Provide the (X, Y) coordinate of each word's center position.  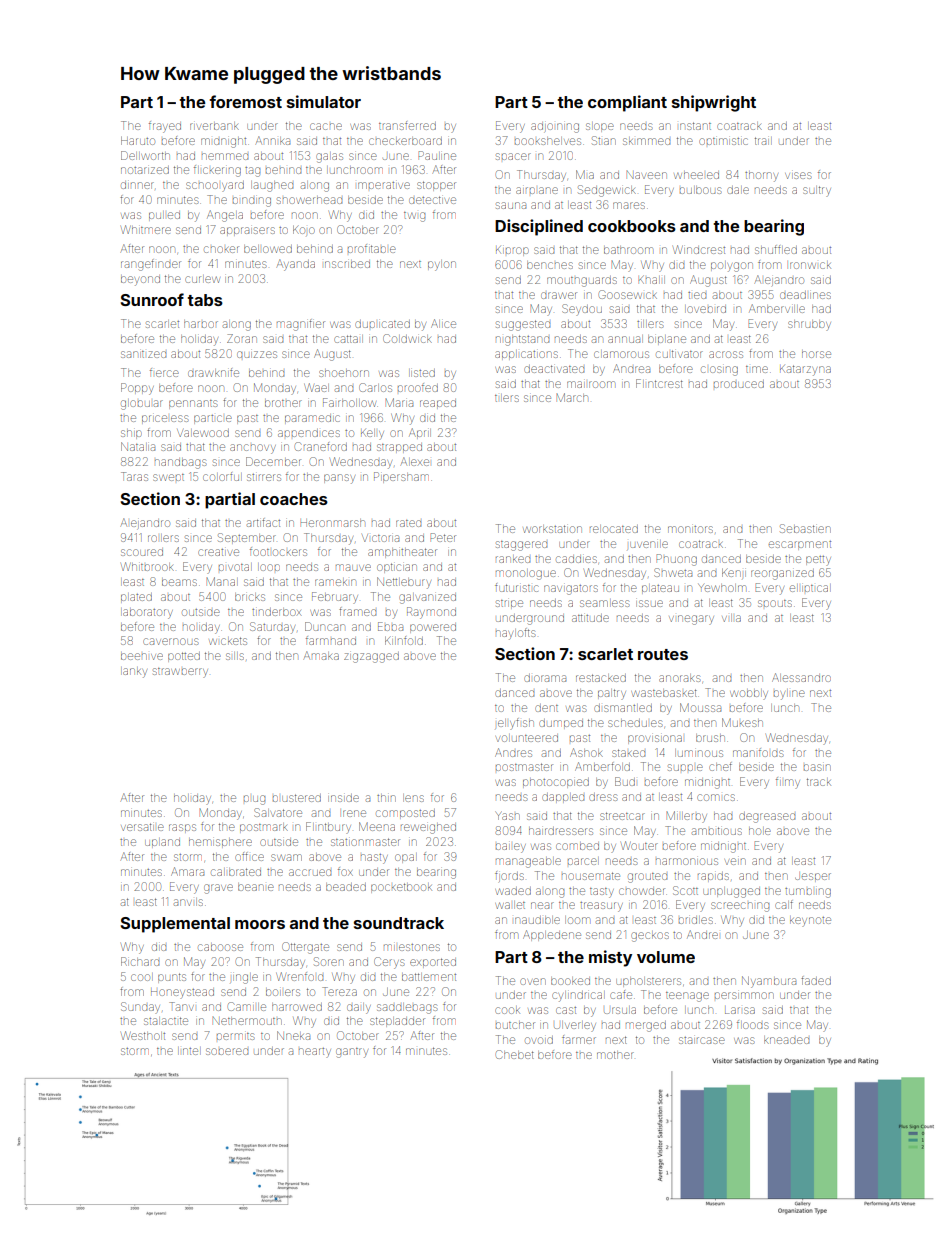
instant (695, 126)
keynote (810, 922)
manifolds (758, 752)
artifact (263, 522)
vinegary (691, 620)
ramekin (335, 582)
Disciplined (539, 227)
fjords (509, 876)
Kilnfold (404, 640)
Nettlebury (404, 583)
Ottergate (305, 948)
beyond (140, 281)
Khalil (651, 280)
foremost (245, 101)
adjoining (555, 128)
